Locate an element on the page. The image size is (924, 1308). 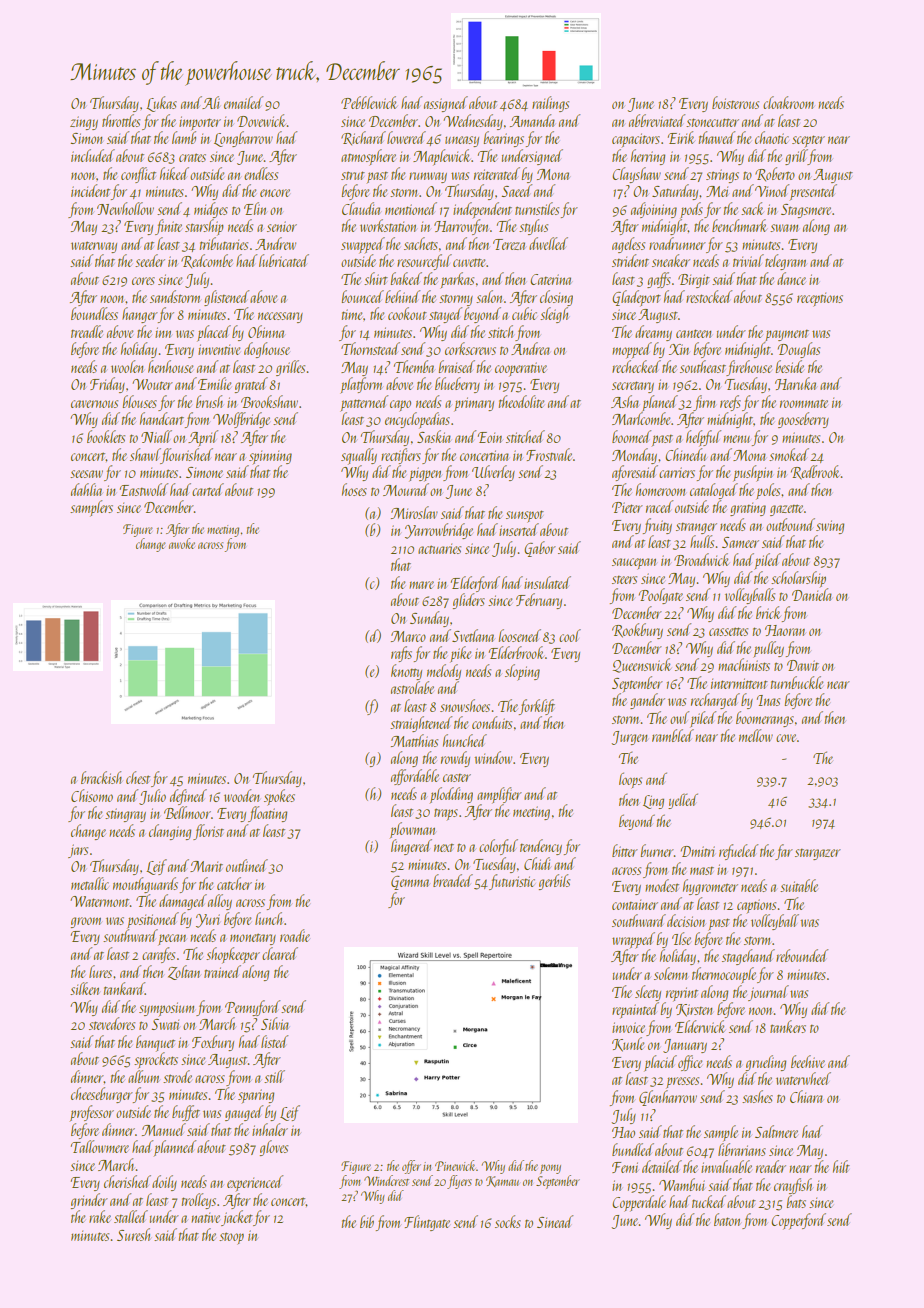
roommate is located at coordinates (804, 404).
